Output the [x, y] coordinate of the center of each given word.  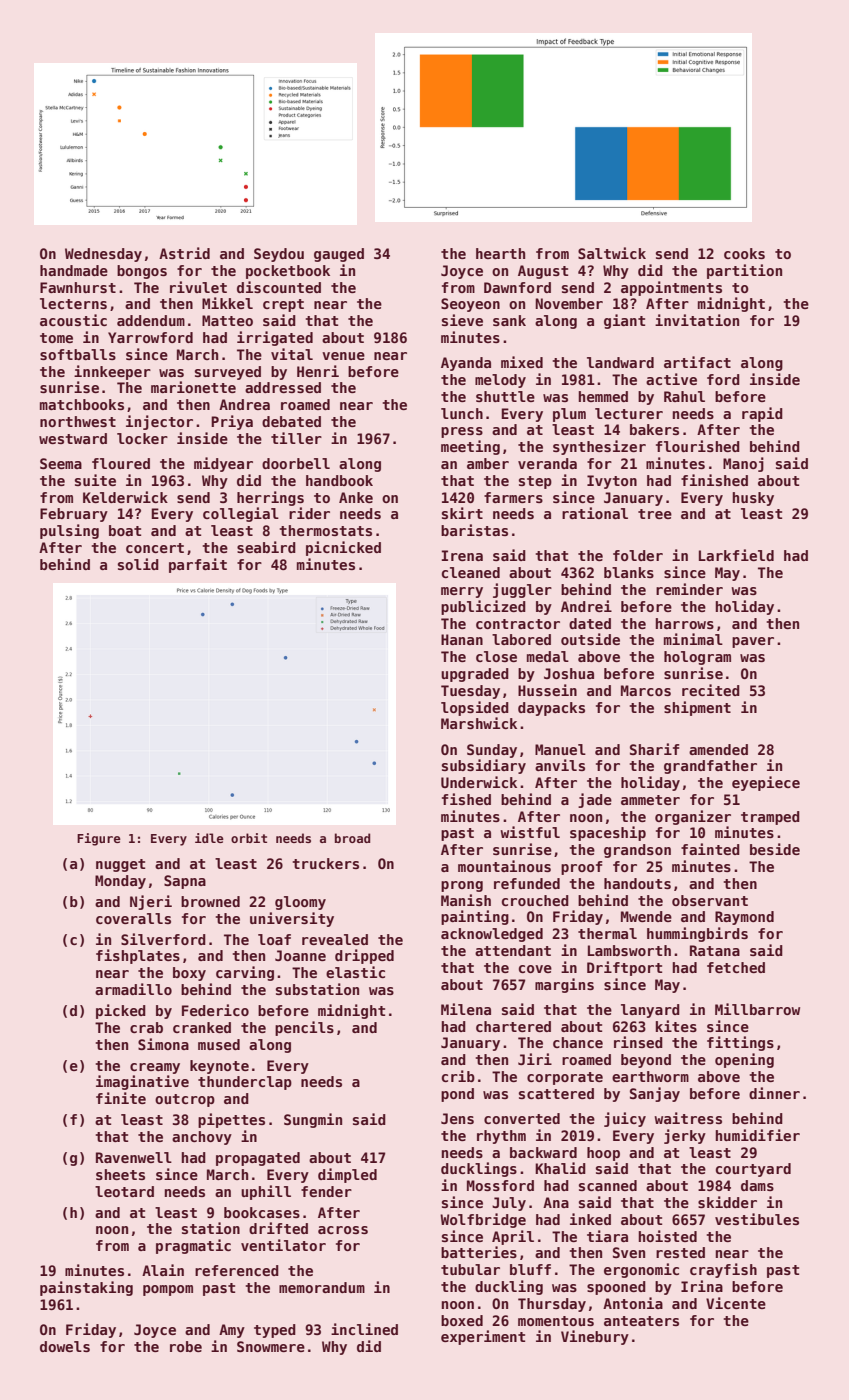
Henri [318, 371]
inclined [364, 1329]
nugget [120, 865]
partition [744, 271]
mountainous [504, 866]
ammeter [650, 800]
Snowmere [271, 1346]
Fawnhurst [78, 287]
